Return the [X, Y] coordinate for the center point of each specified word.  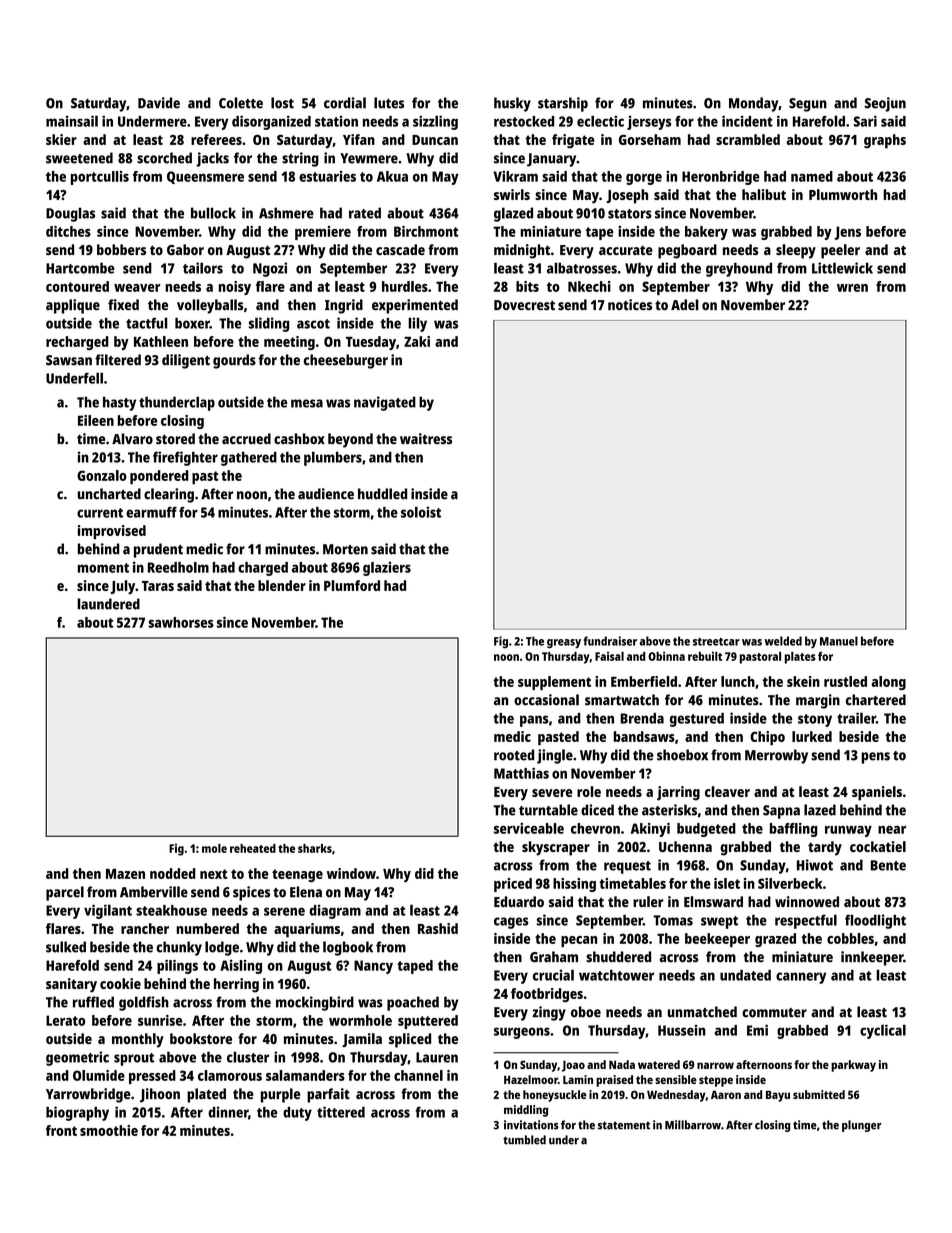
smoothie [109, 1130]
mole [214, 848]
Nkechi [589, 286]
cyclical [883, 1031]
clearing [169, 495]
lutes [389, 103]
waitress [426, 439]
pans [534, 721]
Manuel [839, 641]
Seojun [885, 104]
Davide [159, 103]
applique [73, 306]
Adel [685, 305]
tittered [341, 1112]
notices [630, 305]
